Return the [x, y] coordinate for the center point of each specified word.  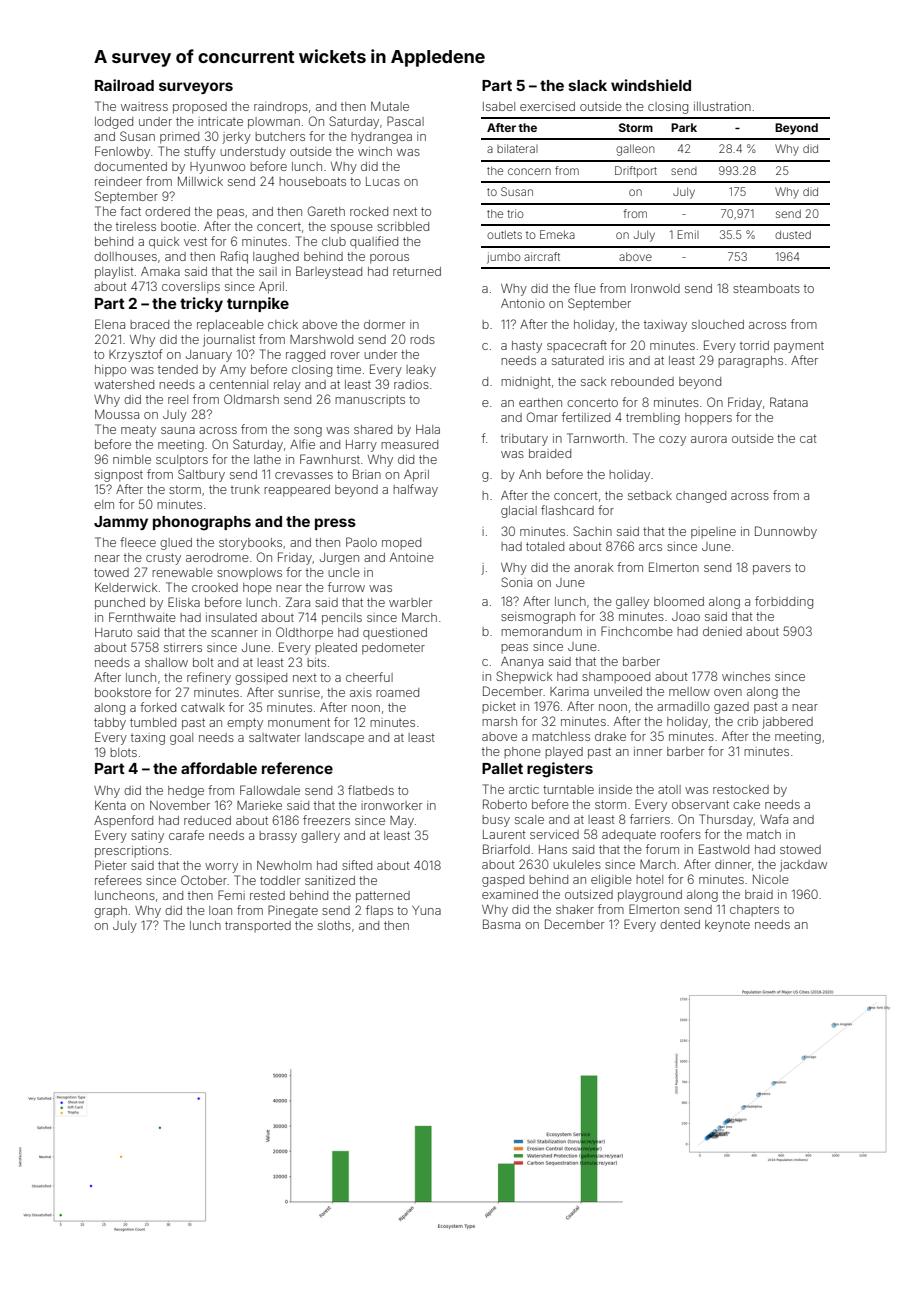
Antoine [412, 557]
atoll [669, 789]
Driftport [636, 171]
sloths [334, 925]
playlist [114, 273]
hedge [186, 792]
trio [515, 213]
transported [258, 926]
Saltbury [201, 475]
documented [130, 166]
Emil [688, 234]
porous [389, 259]
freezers [326, 820]
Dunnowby [786, 532]
